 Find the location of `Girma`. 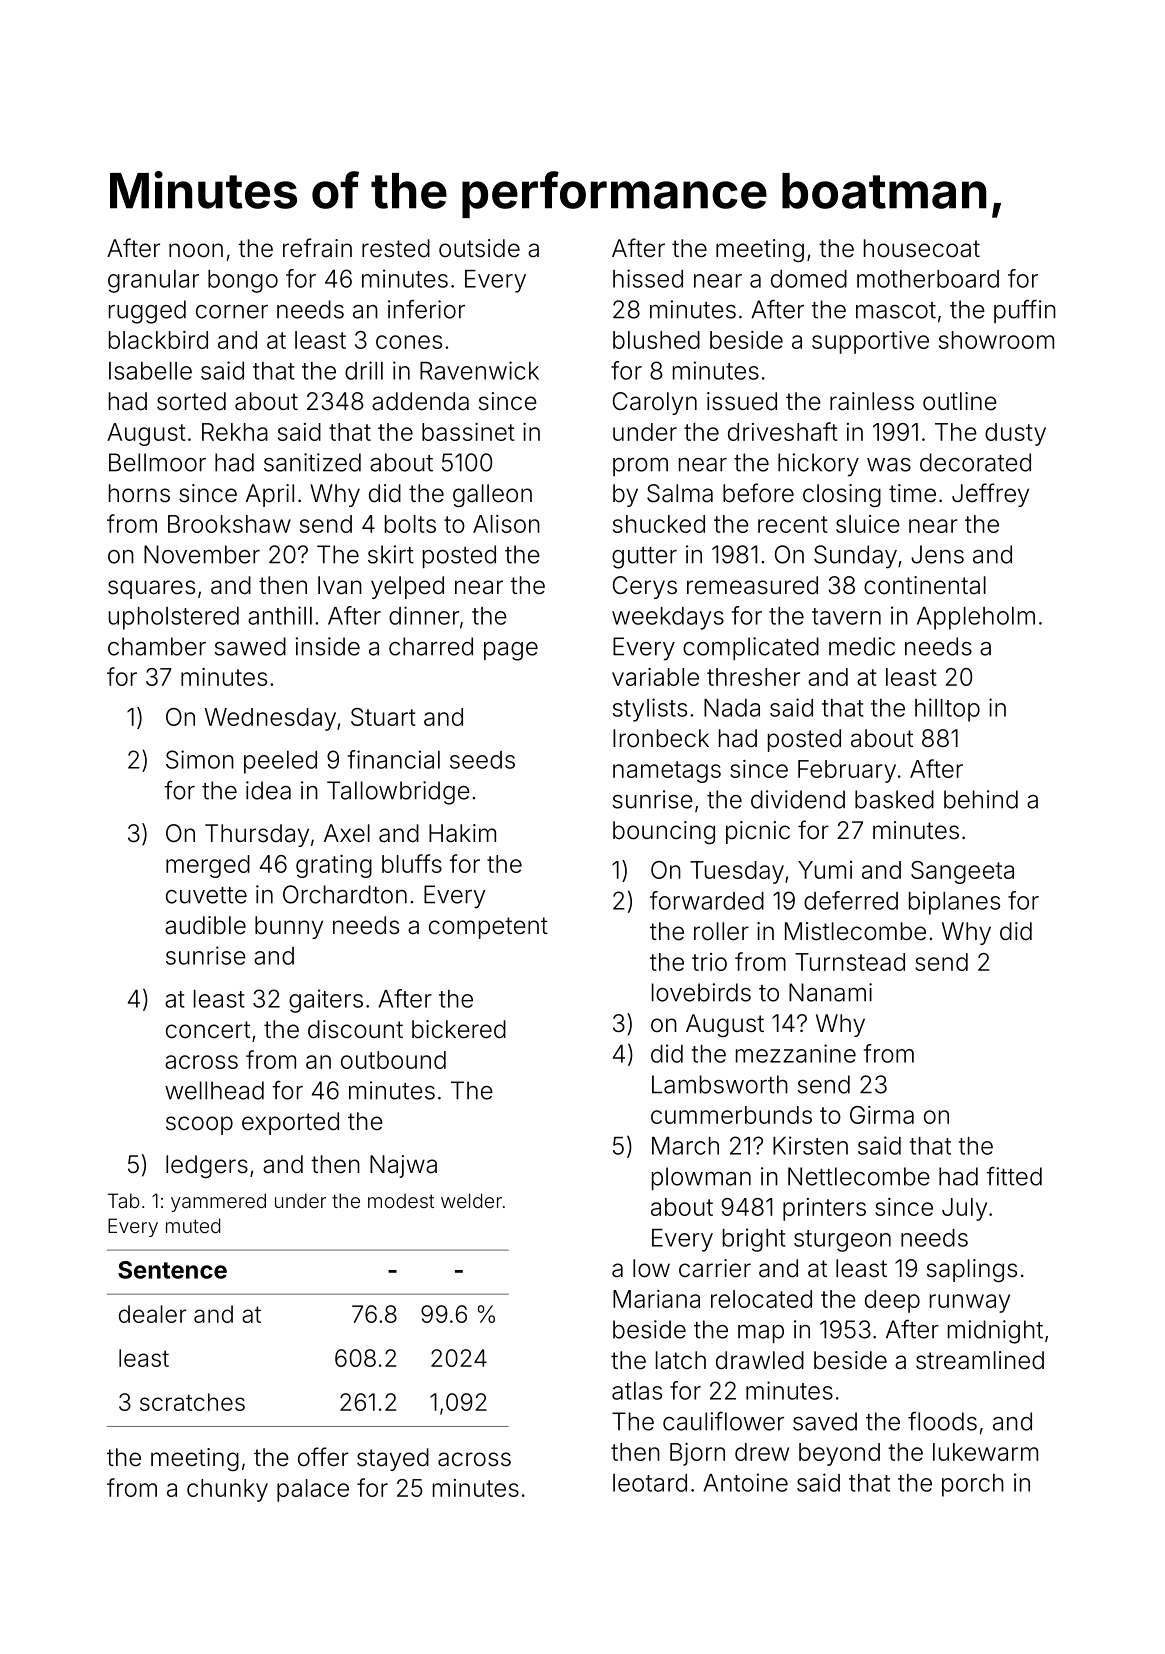

Girma is located at coordinates (882, 1115).
